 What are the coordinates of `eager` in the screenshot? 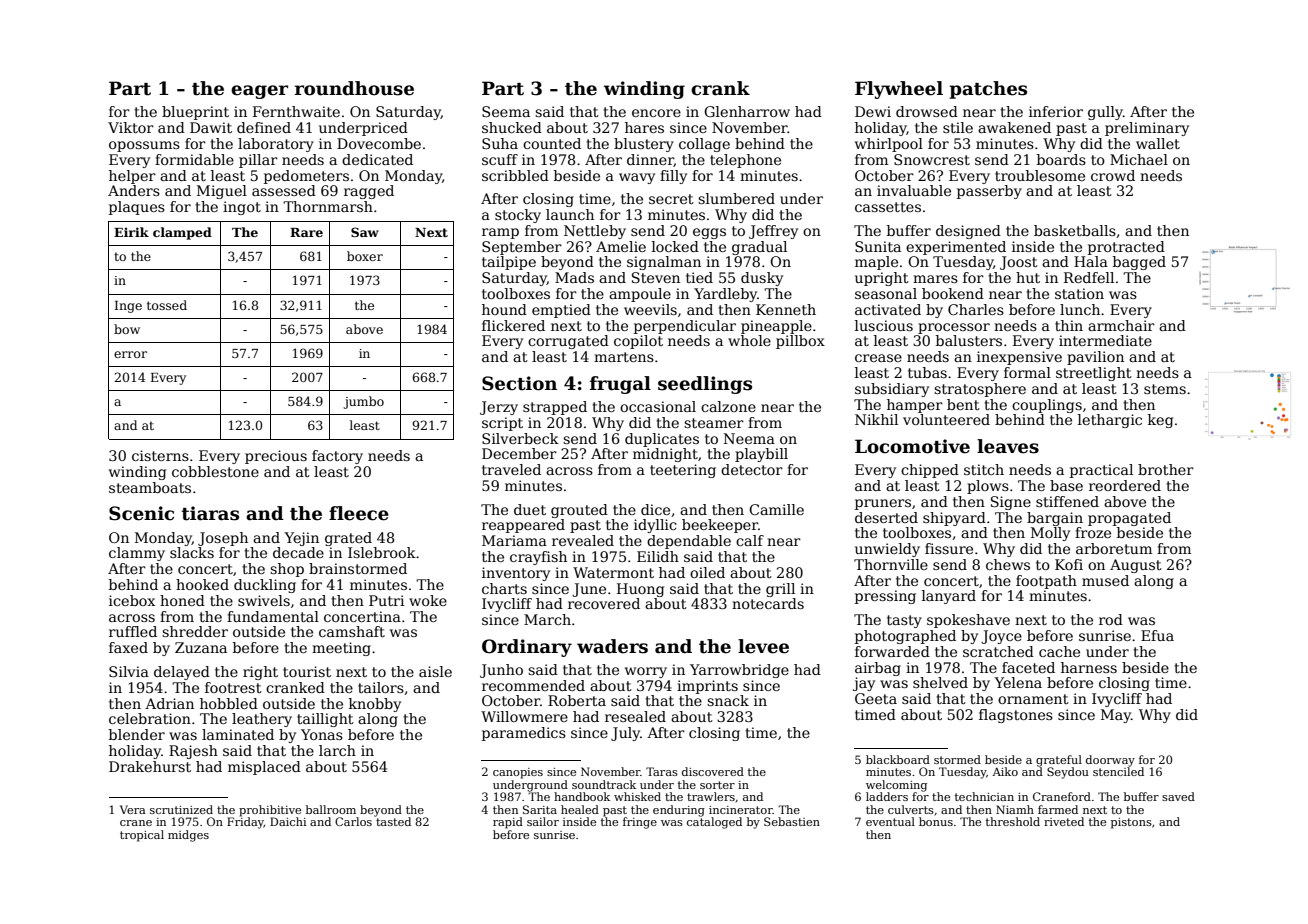 It's located at (259, 92).
